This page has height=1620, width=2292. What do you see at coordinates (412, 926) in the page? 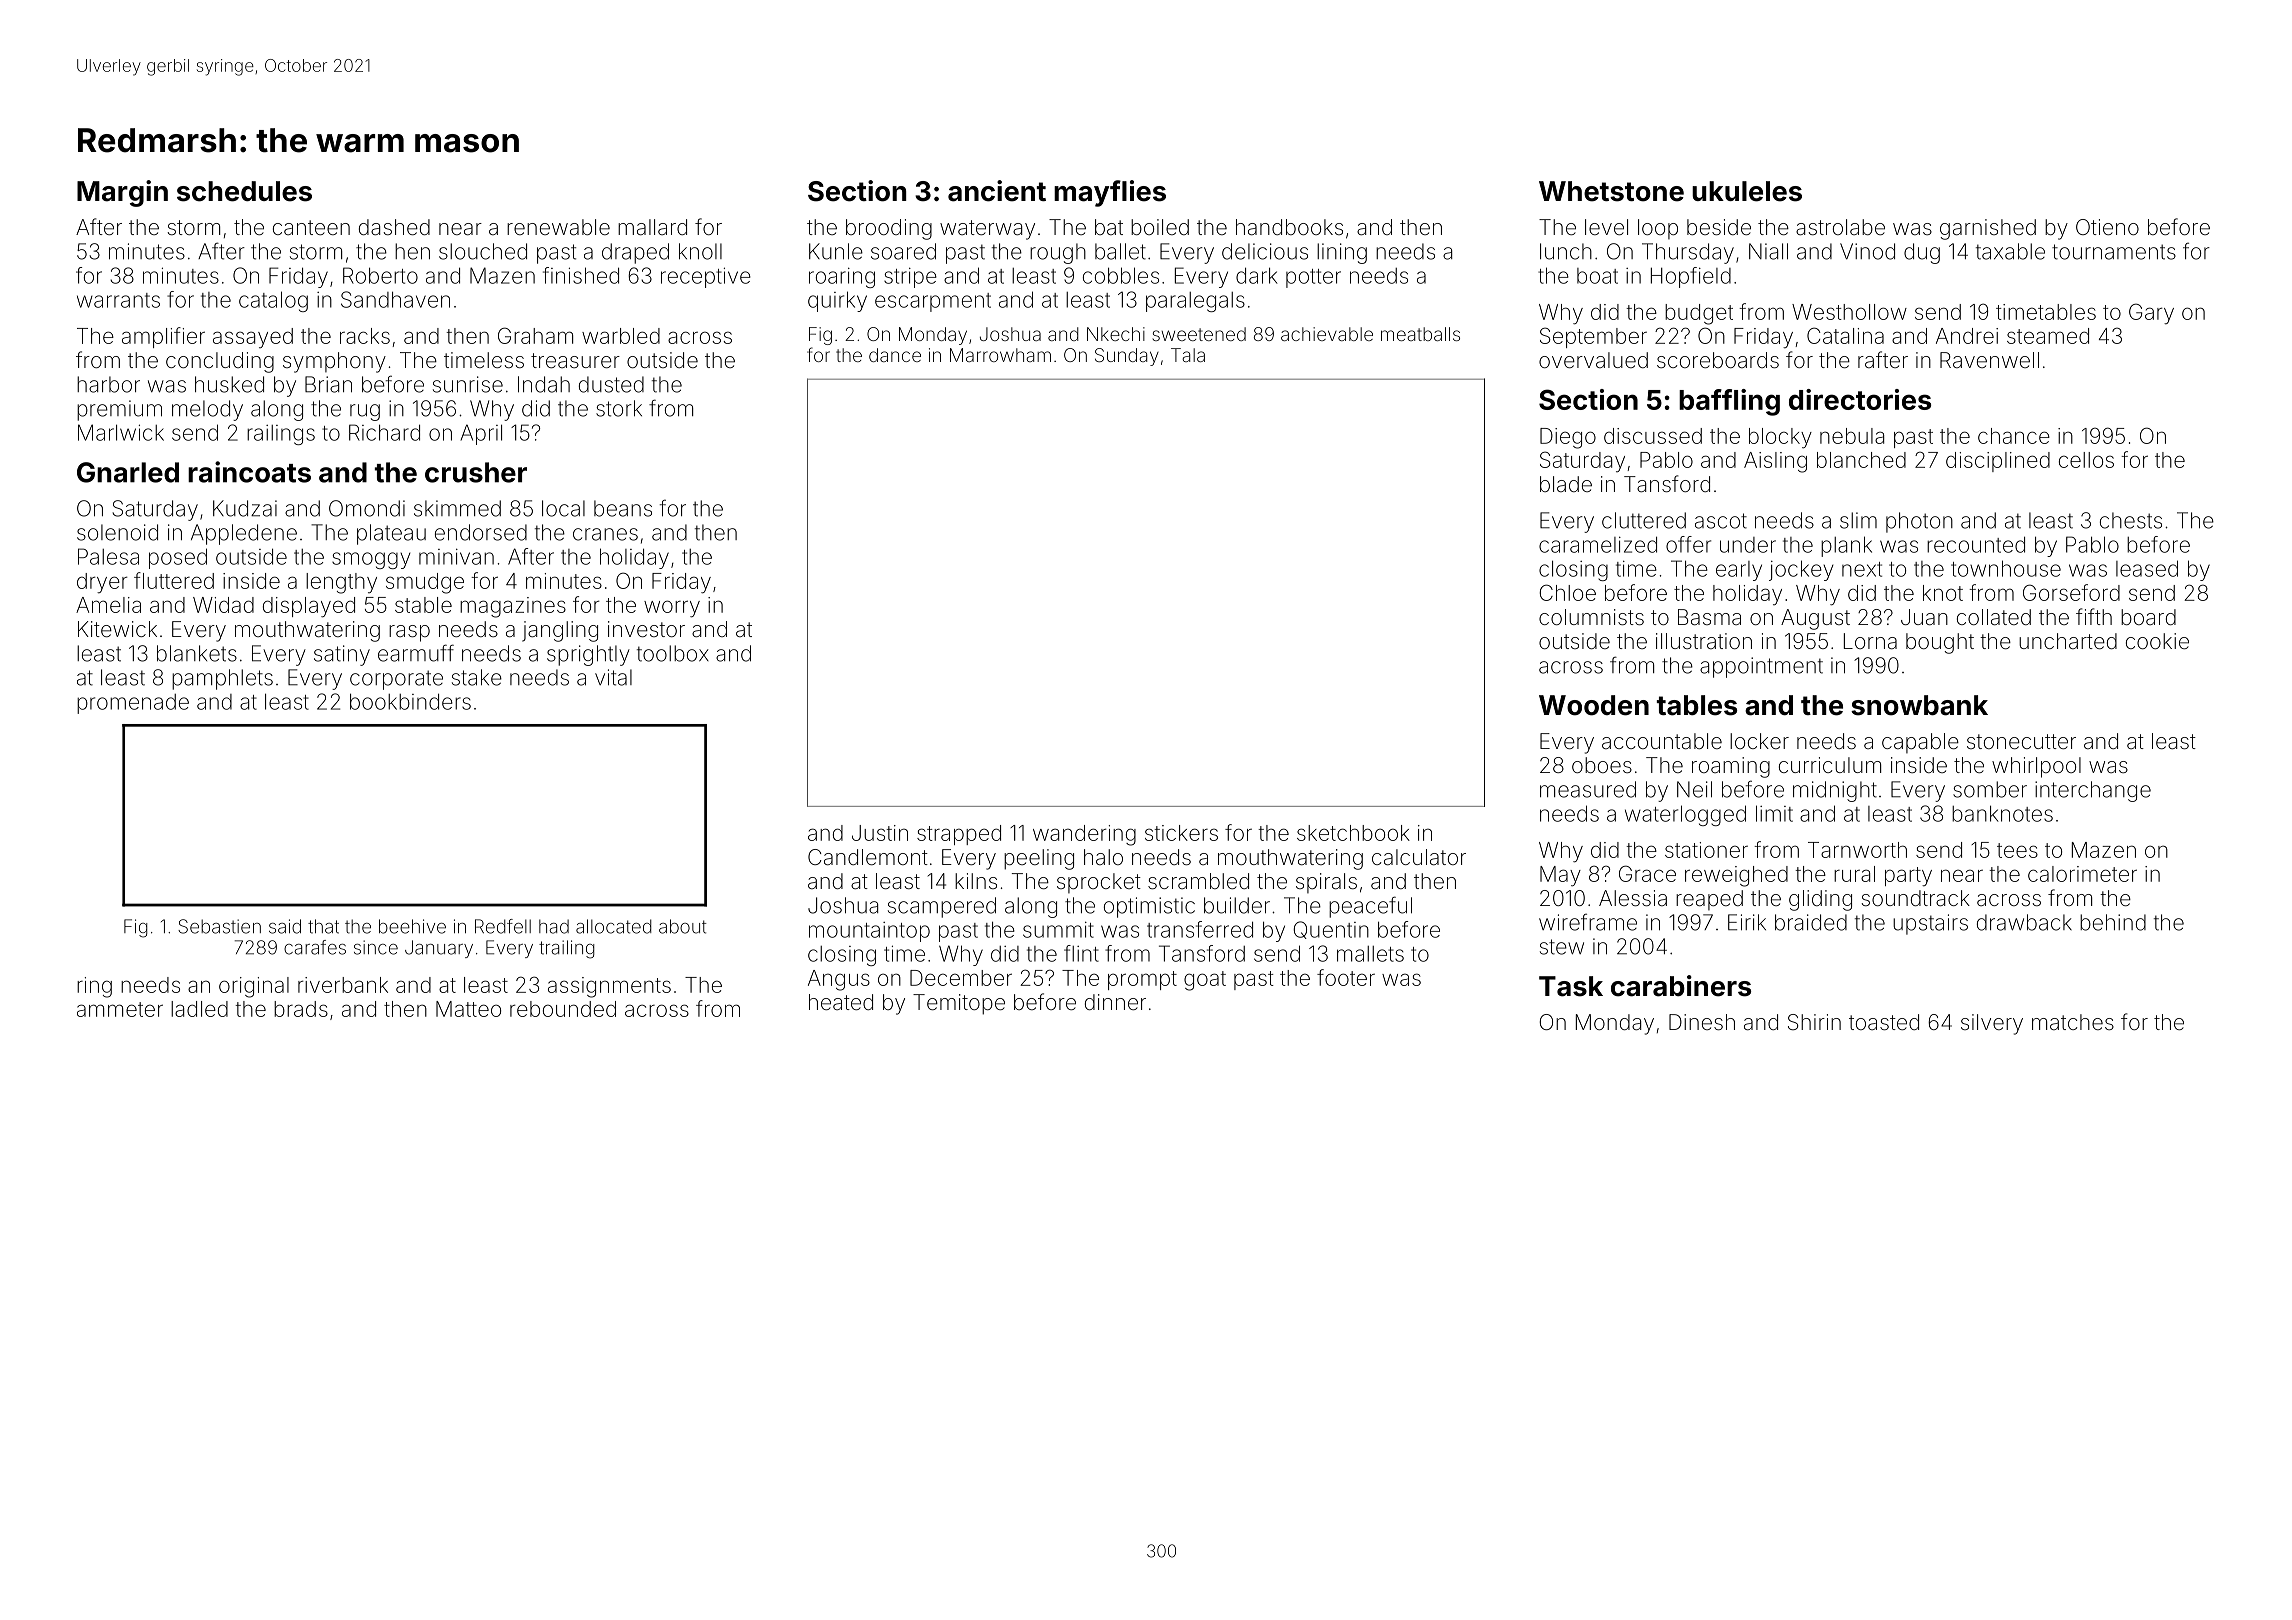
I see `beehive` at bounding box center [412, 926].
